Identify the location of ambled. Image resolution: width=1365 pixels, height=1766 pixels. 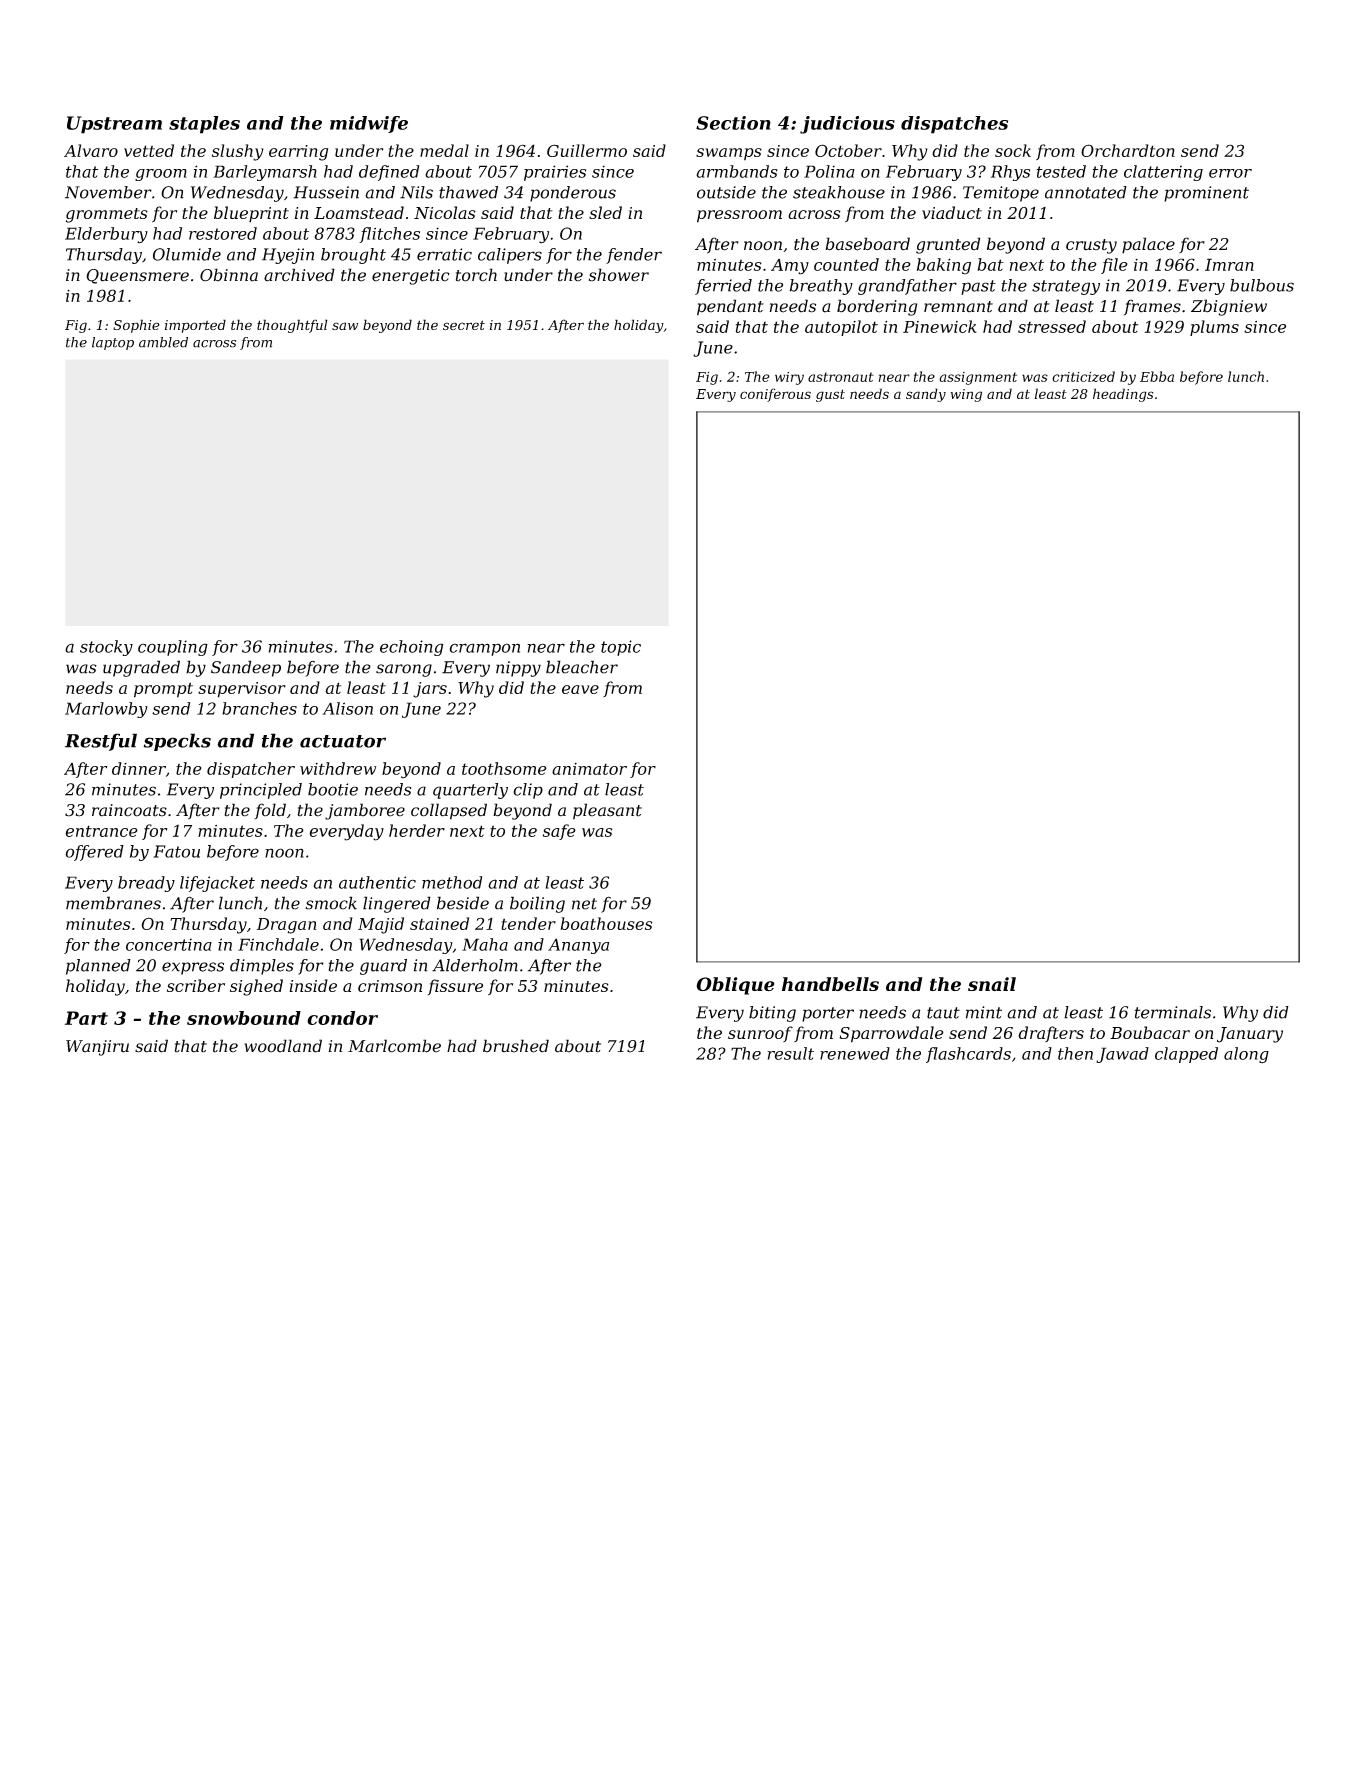
(163, 342).
